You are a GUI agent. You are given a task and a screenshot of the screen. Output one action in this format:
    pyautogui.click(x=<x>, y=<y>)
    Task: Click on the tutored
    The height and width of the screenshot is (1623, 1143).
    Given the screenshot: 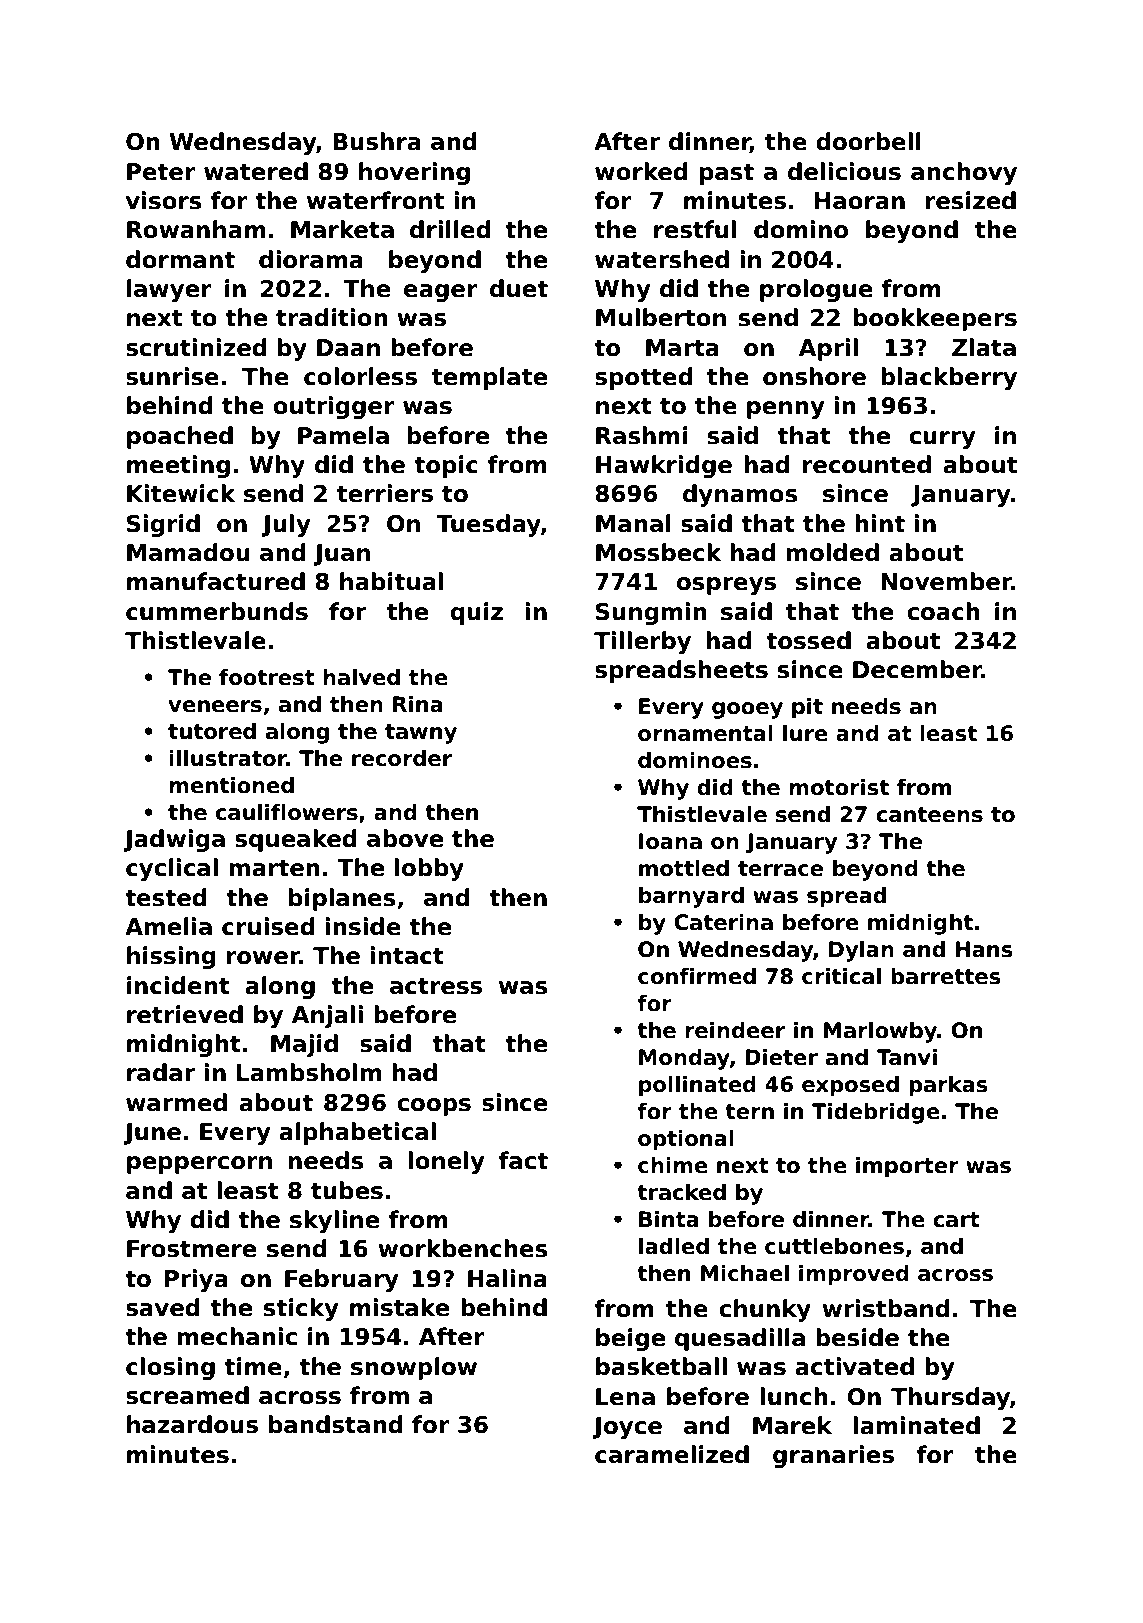 What is the action you would take?
    pyautogui.click(x=212, y=731)
